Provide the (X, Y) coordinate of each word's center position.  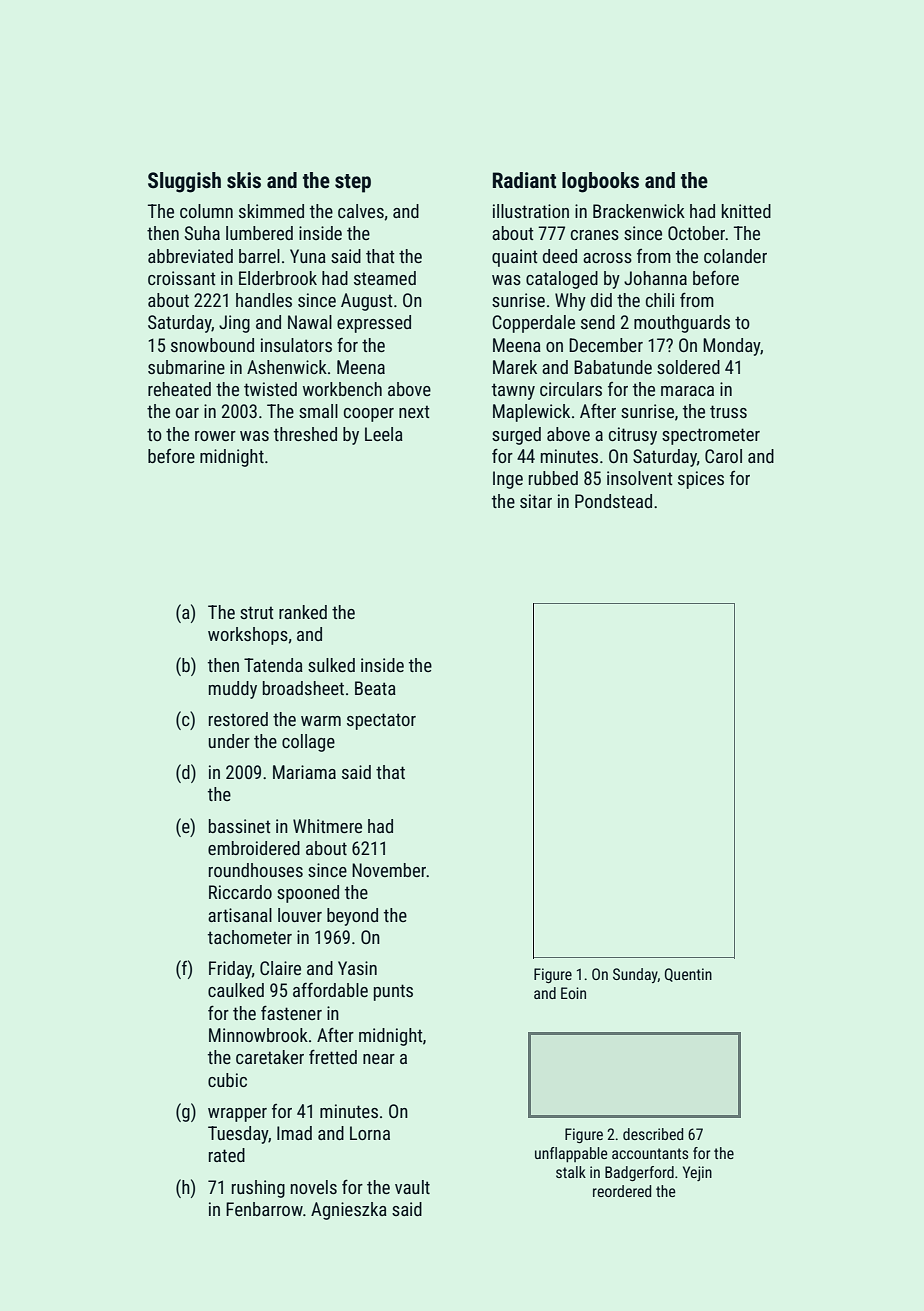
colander (735, 256)
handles (264, 300)
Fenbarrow (264, 1209)
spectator (381, 721)
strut (257, 612)
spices (701, 480)
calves (361, 211)
